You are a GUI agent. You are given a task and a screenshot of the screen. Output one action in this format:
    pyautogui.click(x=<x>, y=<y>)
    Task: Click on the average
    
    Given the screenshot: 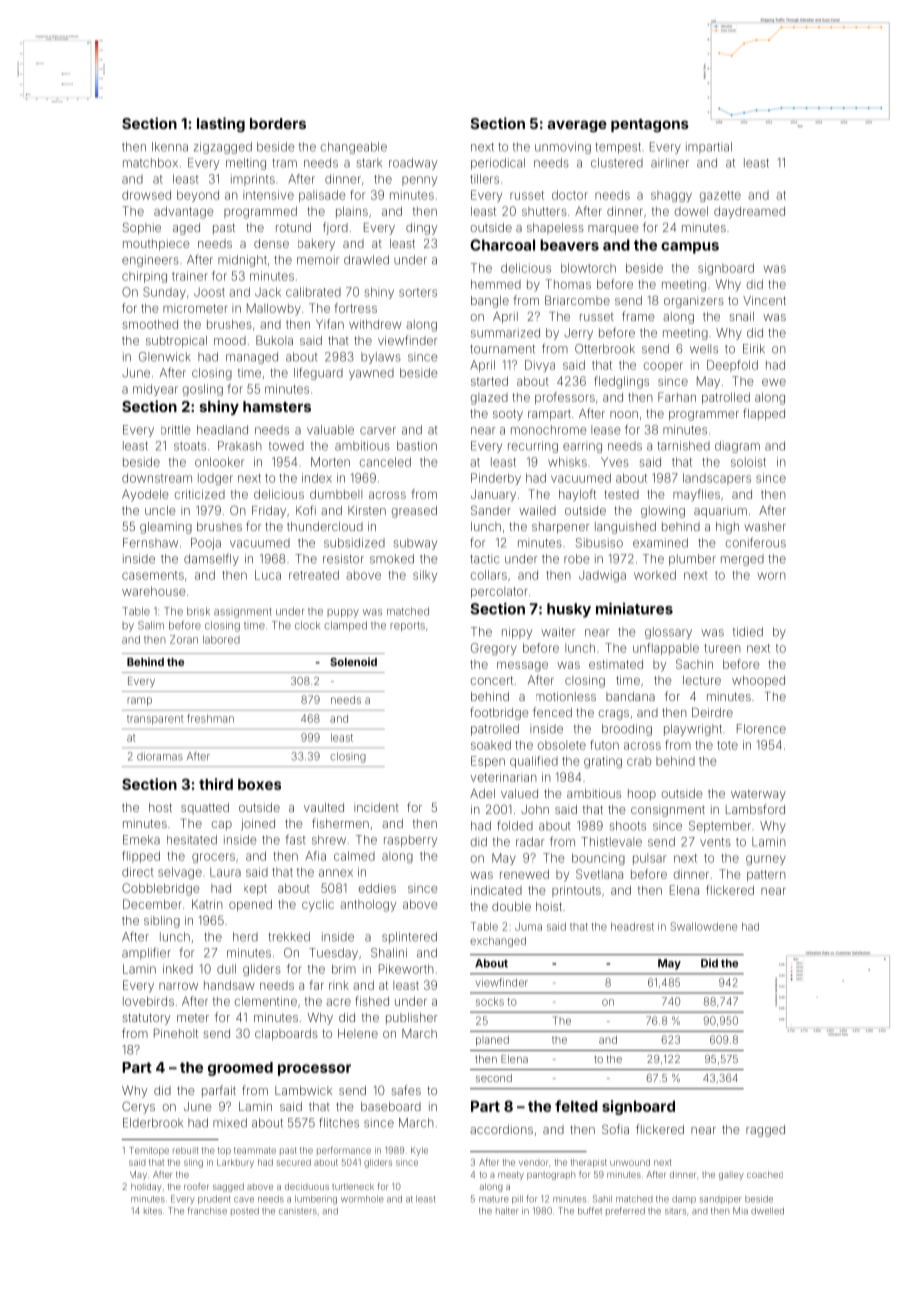 What is the action you would take?
    pyautogui.click(x=577, y=126)
